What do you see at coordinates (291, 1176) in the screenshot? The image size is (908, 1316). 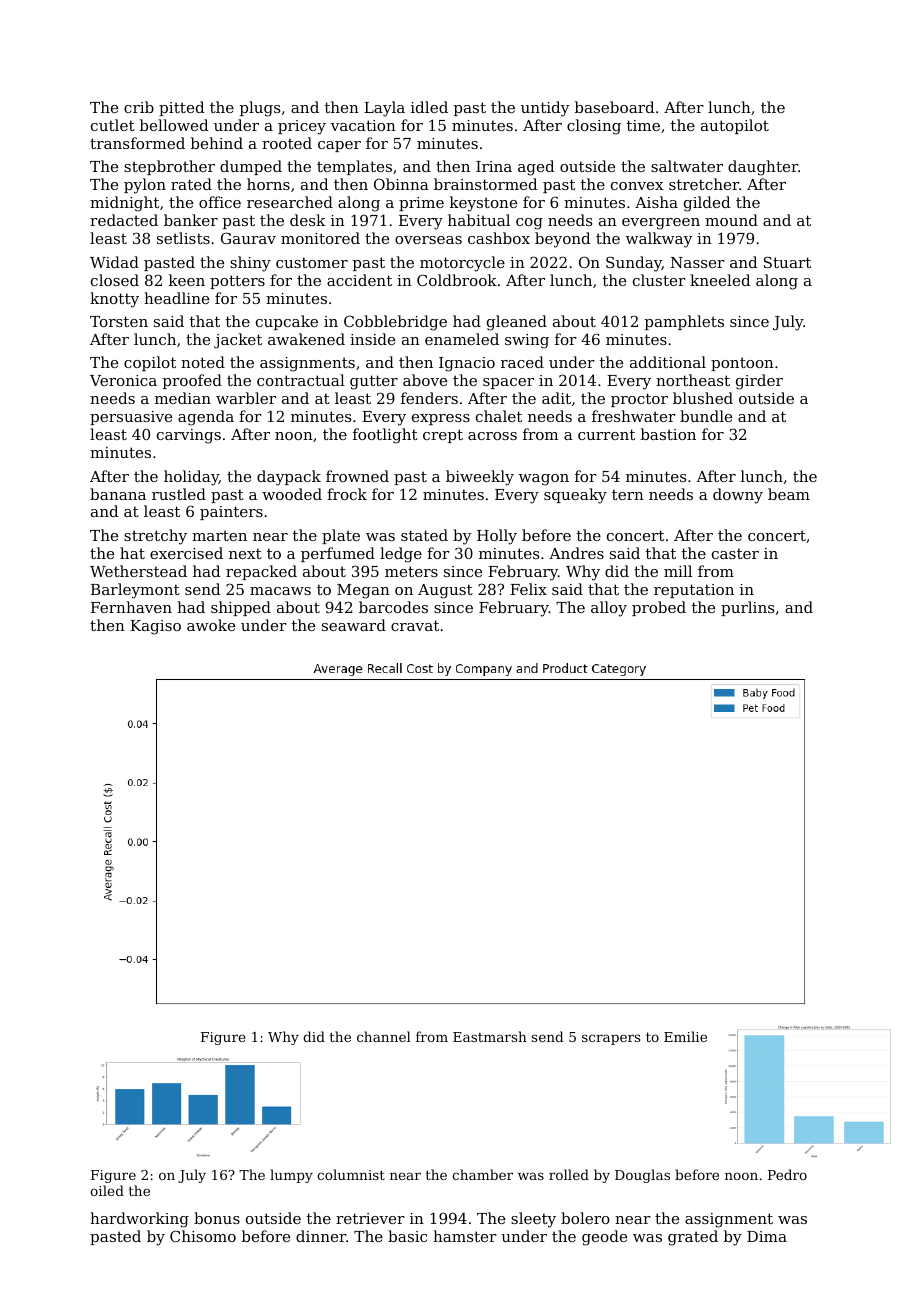 I see `lumpy` at bounding box center [291, 1176].
